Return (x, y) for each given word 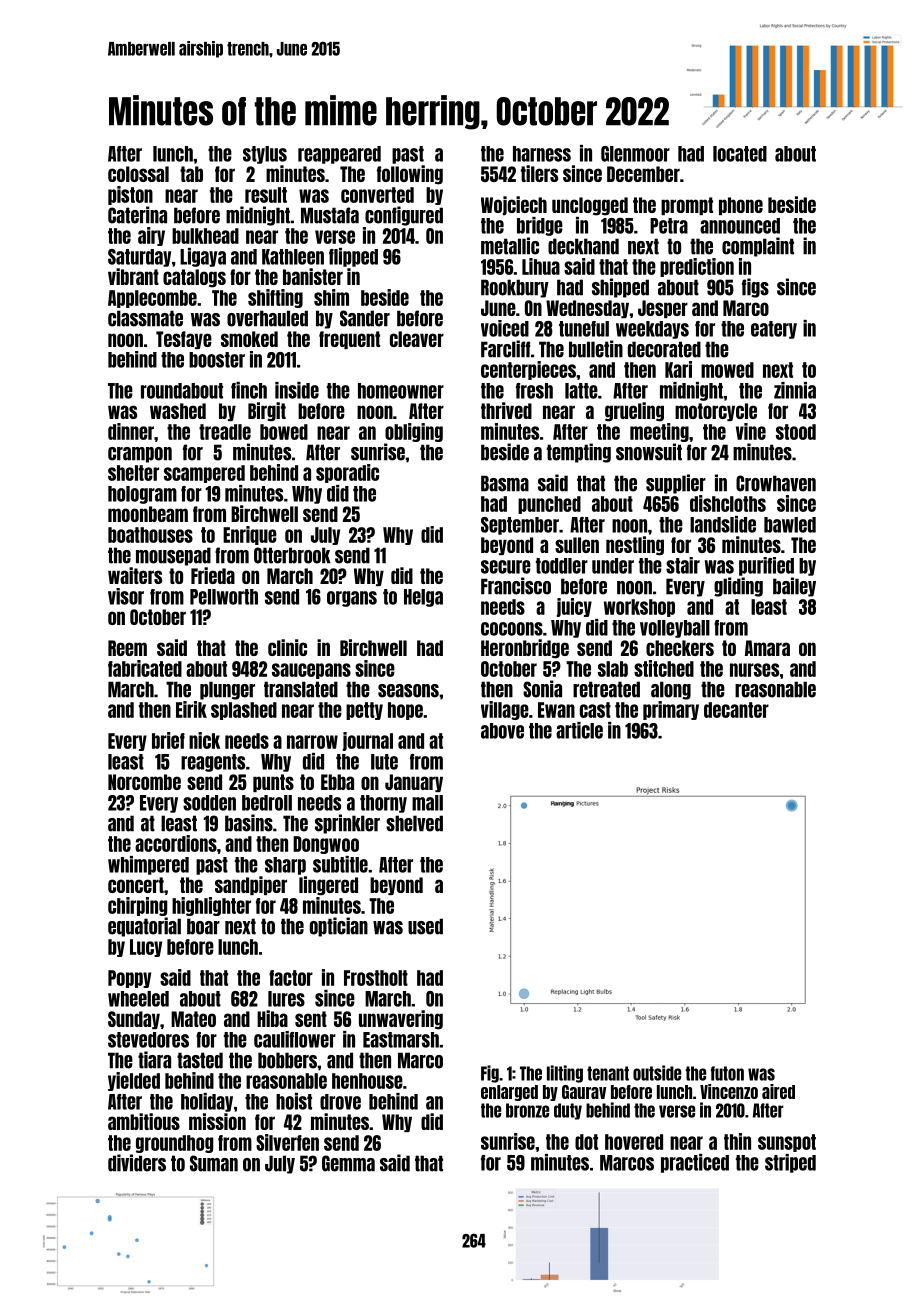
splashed (244, 711)
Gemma (348, 1163)
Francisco (516, 586)
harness (542, 154)
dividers (137, 1163)
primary (671, 710)
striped (790, 1163)
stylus (265, 155)
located (740, 154)
